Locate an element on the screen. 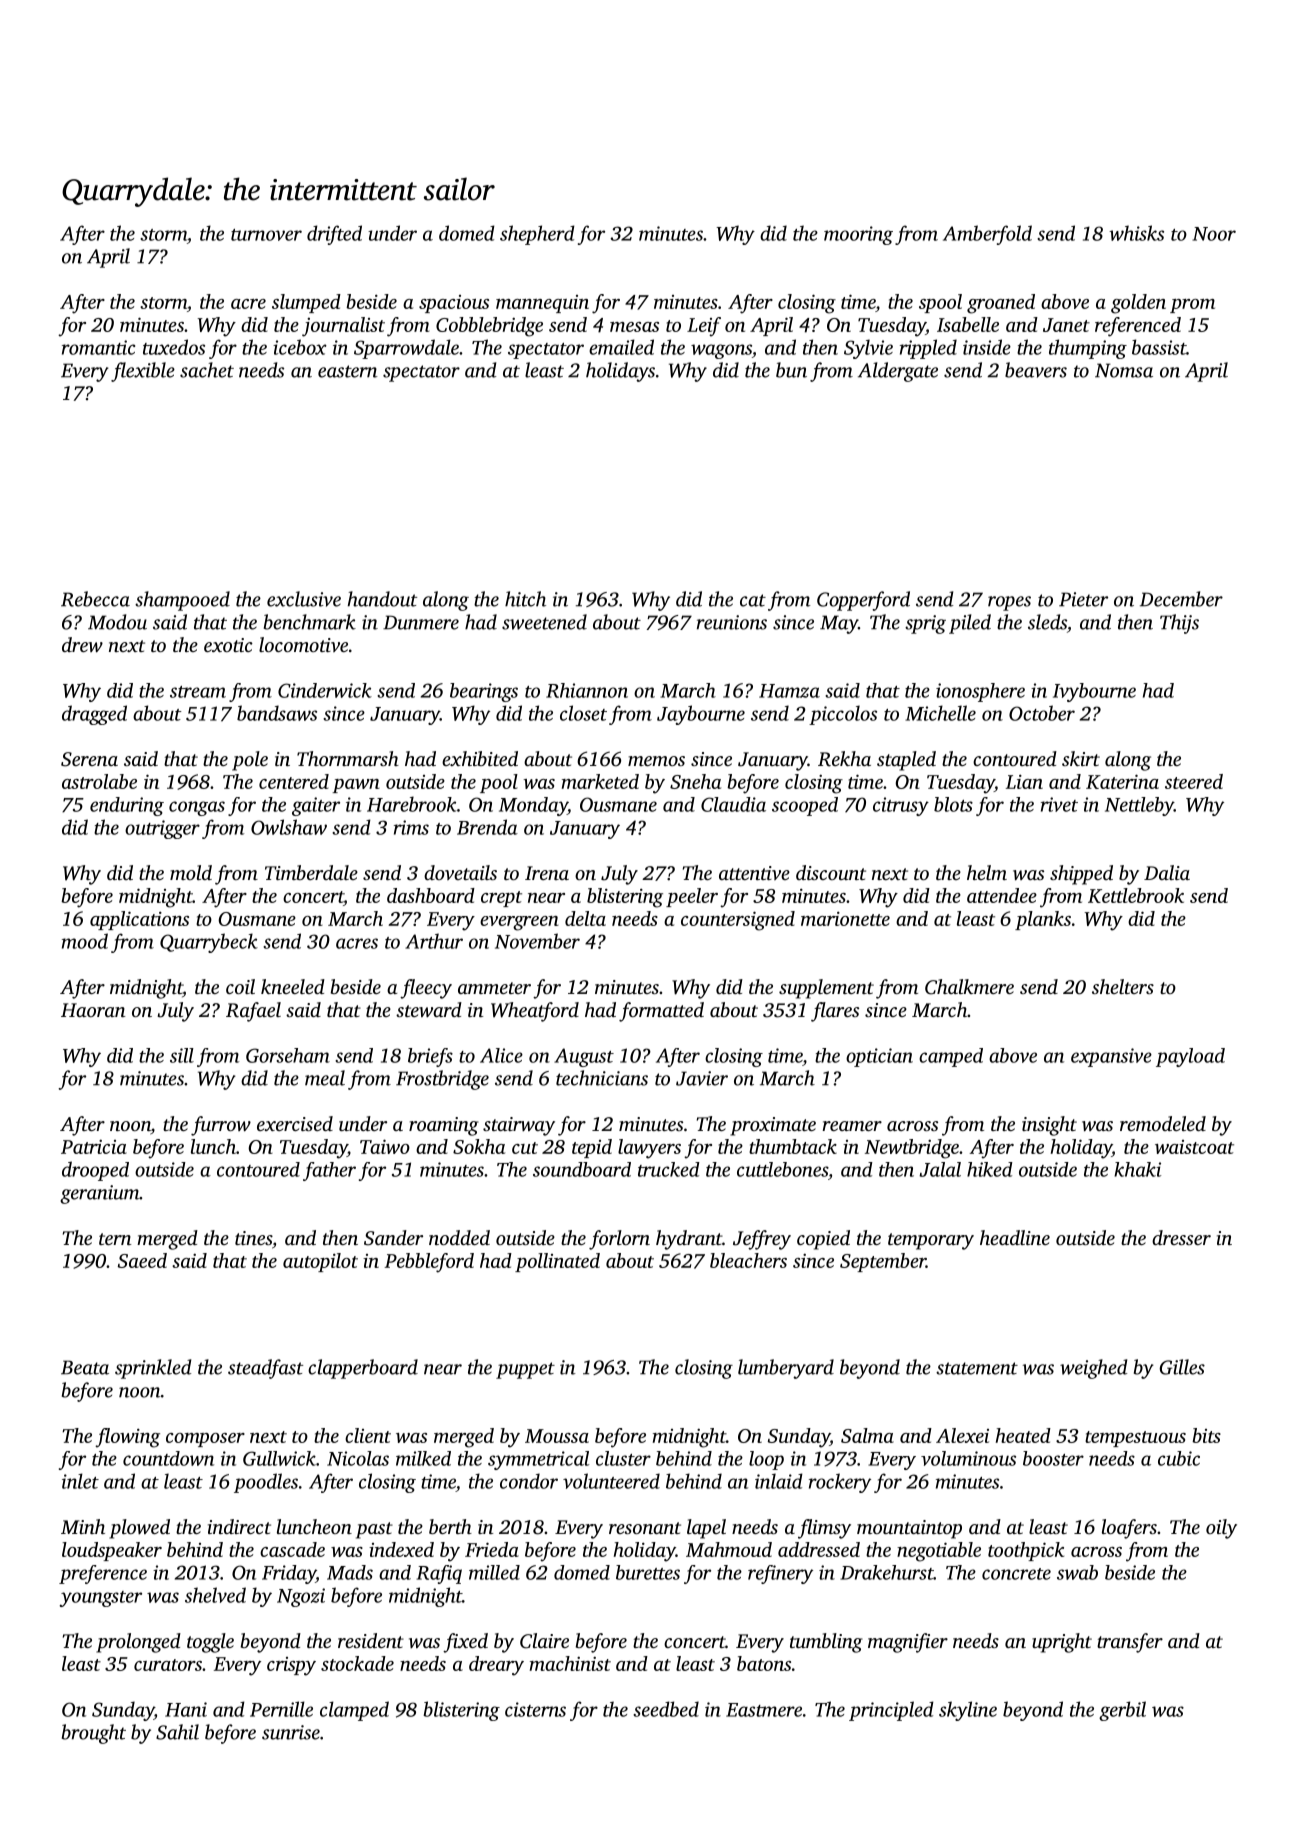  romantic is located at coordinates (98, 347).
